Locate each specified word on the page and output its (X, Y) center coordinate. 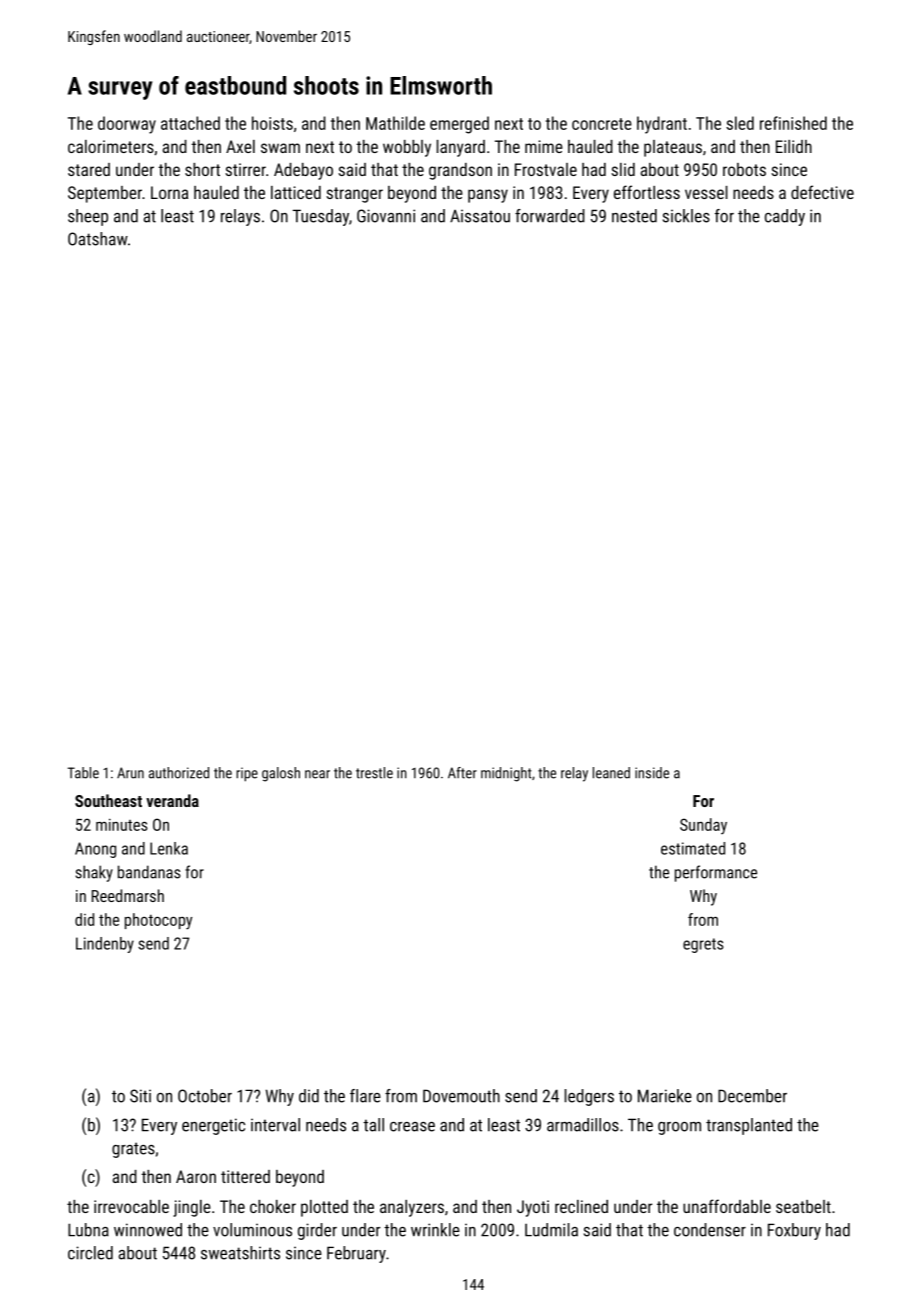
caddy (785, 217)
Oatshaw (98, 239)
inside (652, 773)
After (462, 773)
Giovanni (386, 216)
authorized (179, 773)
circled (90, 1253)
